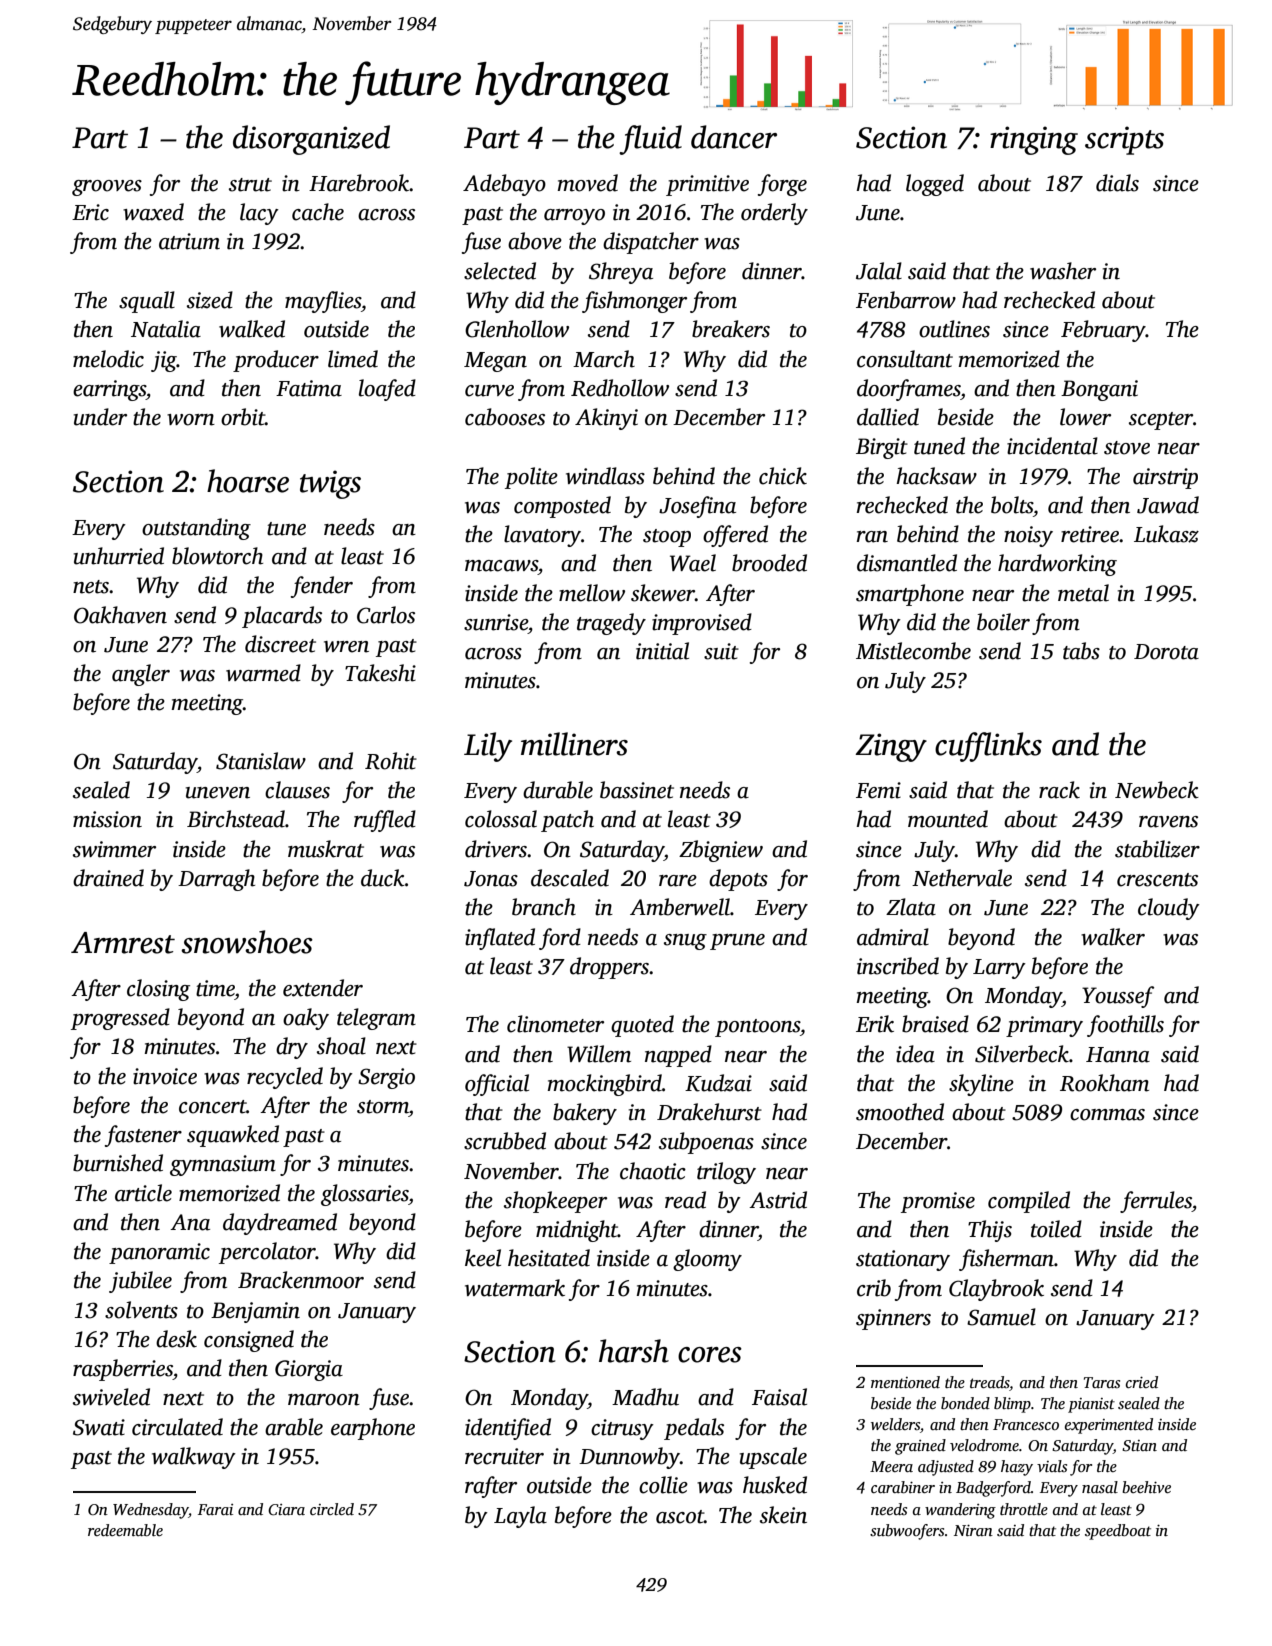  I want to click on Niran, so click(973, 1530).
